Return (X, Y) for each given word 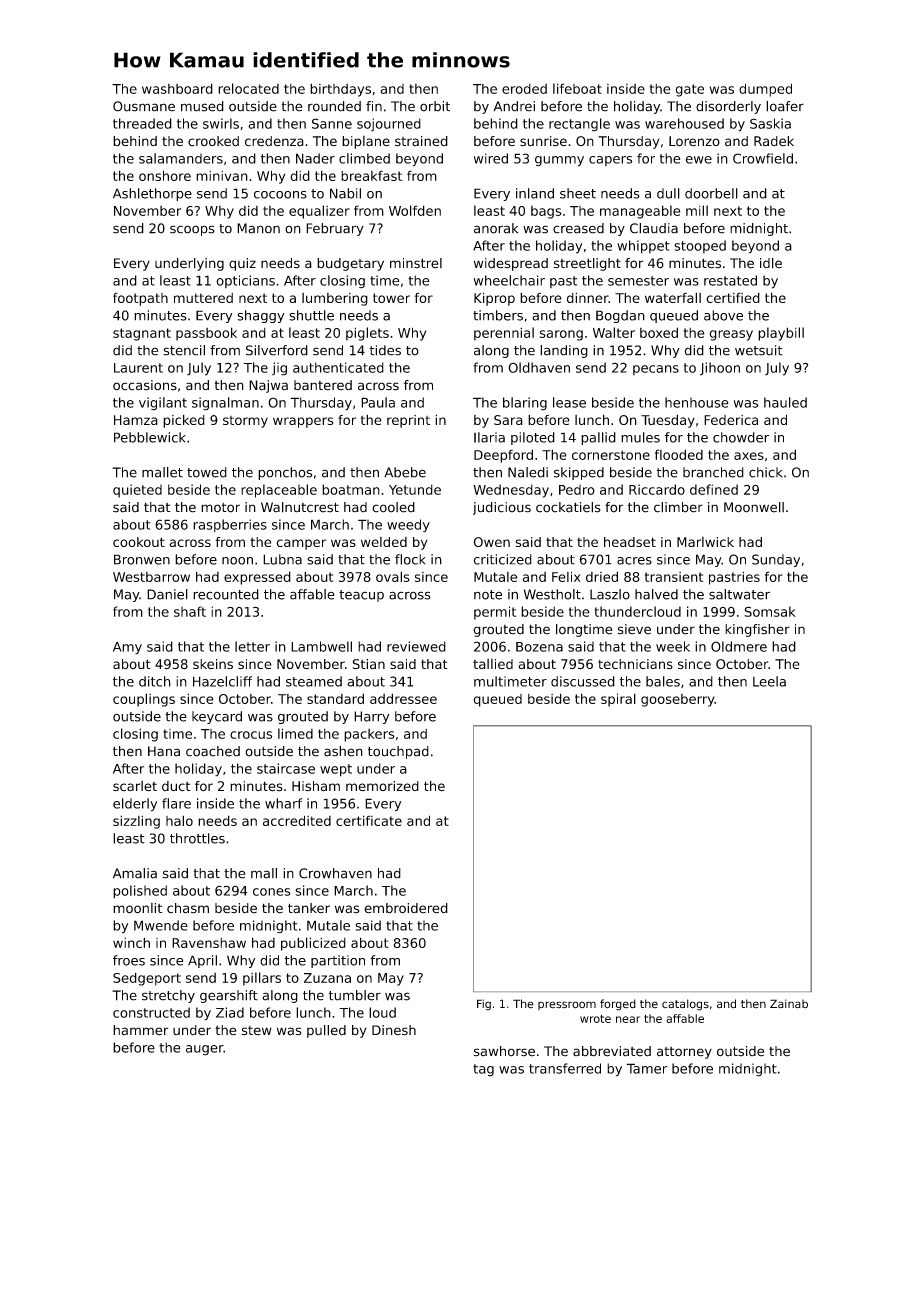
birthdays (340, 90)
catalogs (685, 1005)
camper (301, 544)
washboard (177, 88)
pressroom (567, 1005)
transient (674, 577)
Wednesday (511, 491)
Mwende (161, 925)
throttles (197, 838)
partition (338, 961)
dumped (765, 90)
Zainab (789, 1004)
